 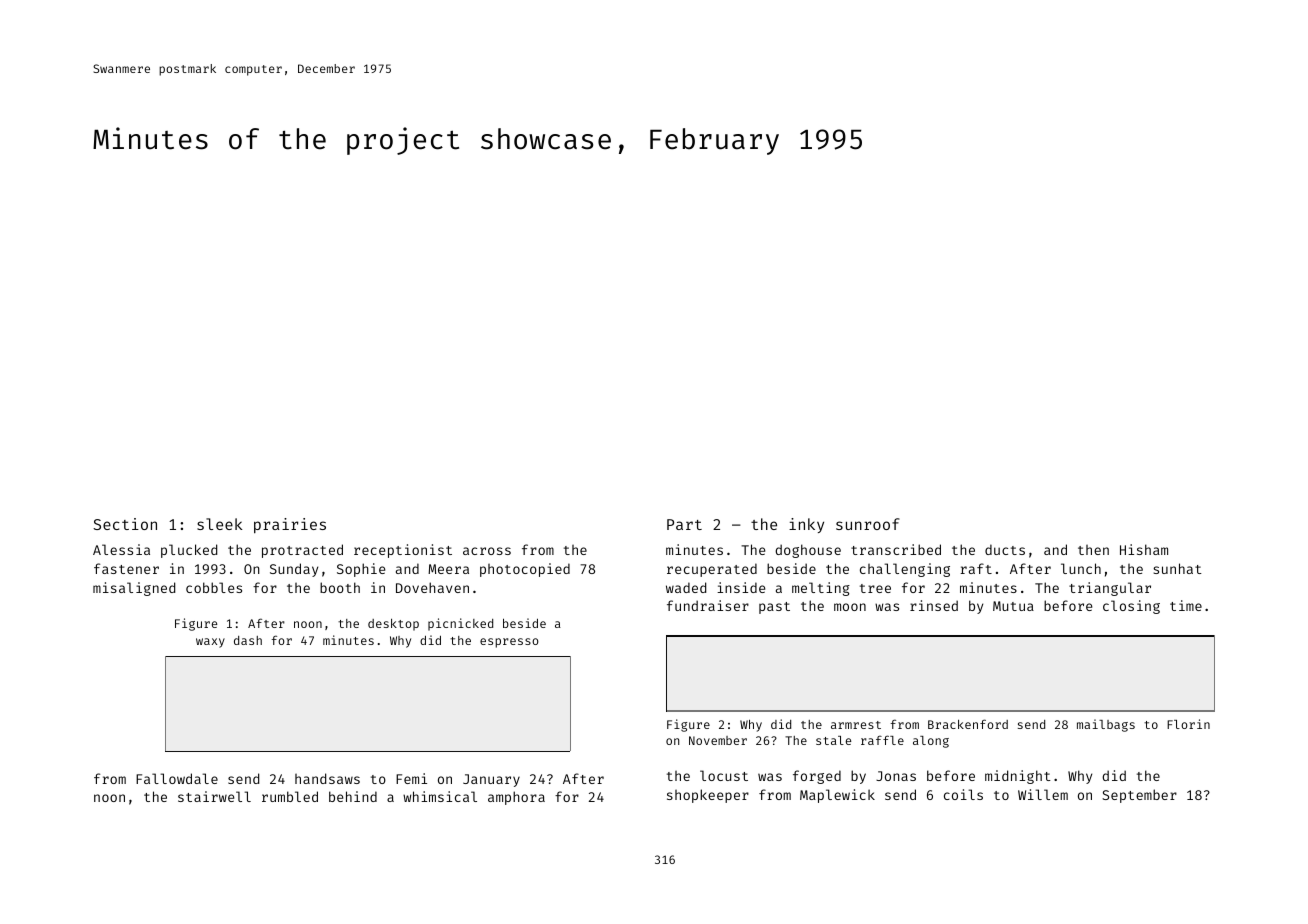 I want to click on dash, so click(x=248, y=640).
